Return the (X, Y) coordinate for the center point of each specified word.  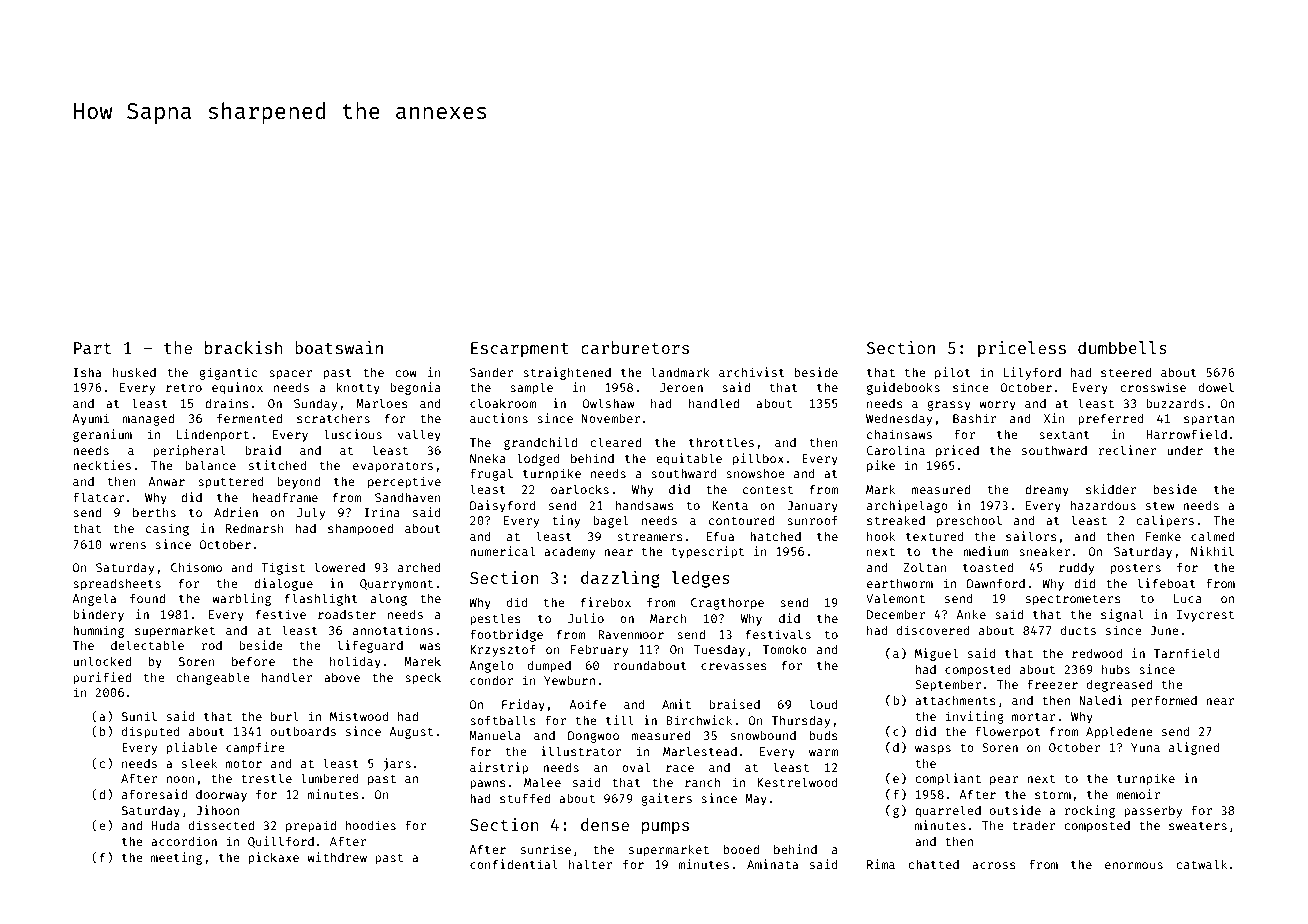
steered (1126, 372)
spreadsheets (117, 585)
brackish (243, 347)
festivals (778, 634)
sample (531, 388)
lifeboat (1166, 583)
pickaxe (274, 858)
